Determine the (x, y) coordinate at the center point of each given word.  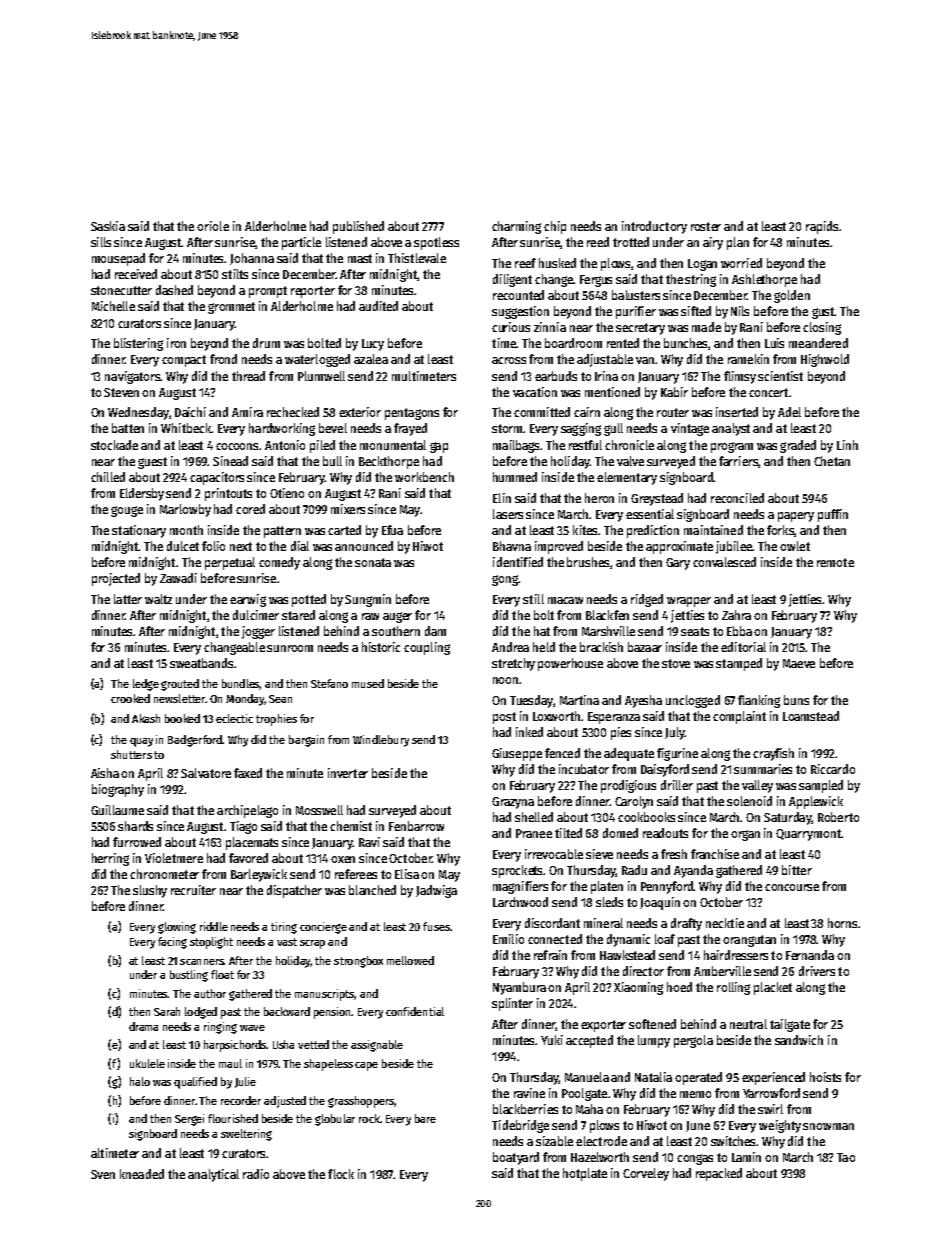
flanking (759, 701)
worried (741, 263)
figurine (677, 754)
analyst (731, 429)
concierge (323, 928)
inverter (348, 773)
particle (301, 243)
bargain (306, 741)
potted (309, 600)
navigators (132, 377)
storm (507, 428)
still (533, 599)
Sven (103, 1174)
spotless (436, 243)
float (222, 974)
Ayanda (693, 871)
